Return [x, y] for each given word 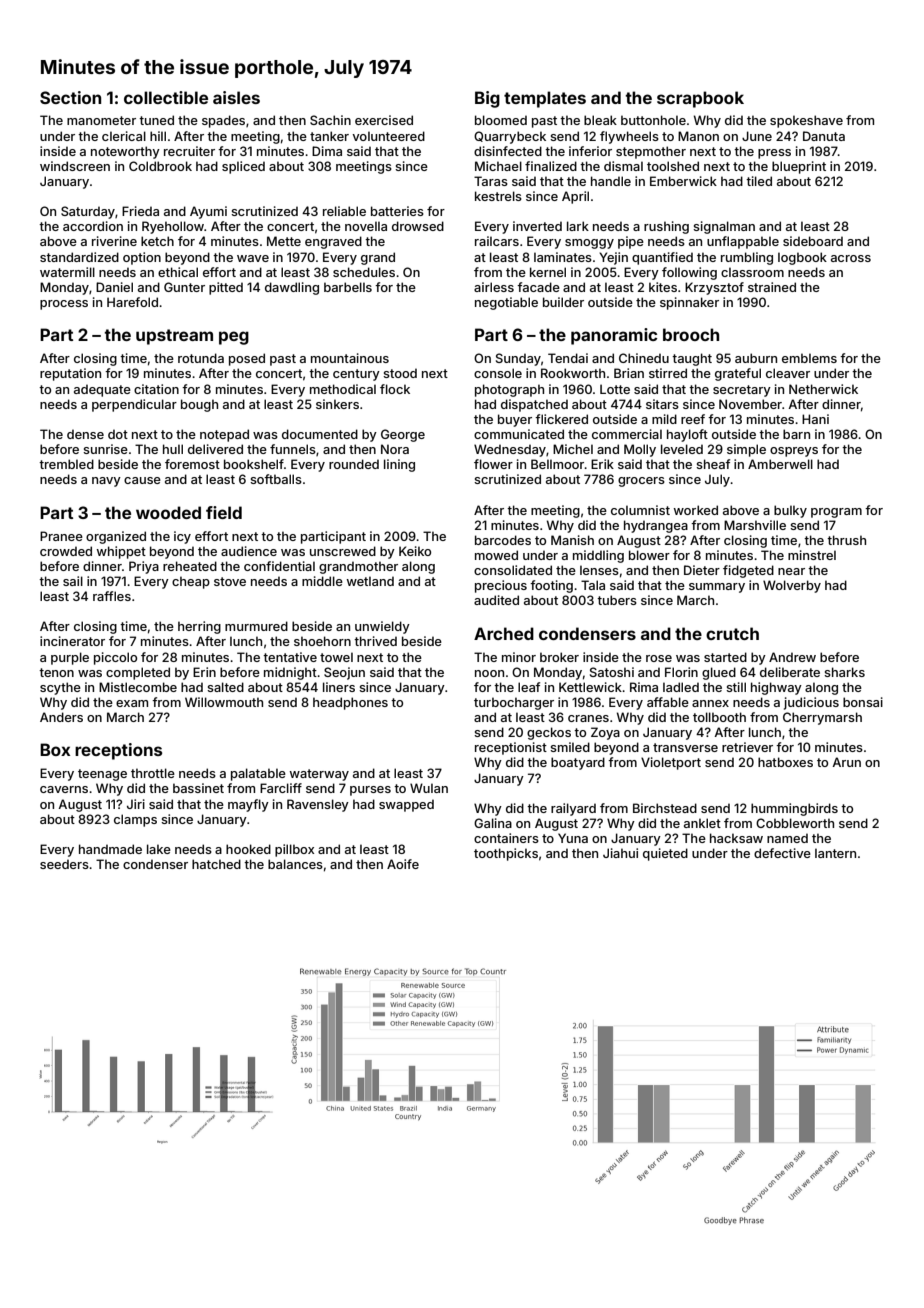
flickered [561, 419]
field [224, 512]
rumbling [747, 258]
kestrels [498, 196]
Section [70, 97]
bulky [790, 511]
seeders [64, 864]
